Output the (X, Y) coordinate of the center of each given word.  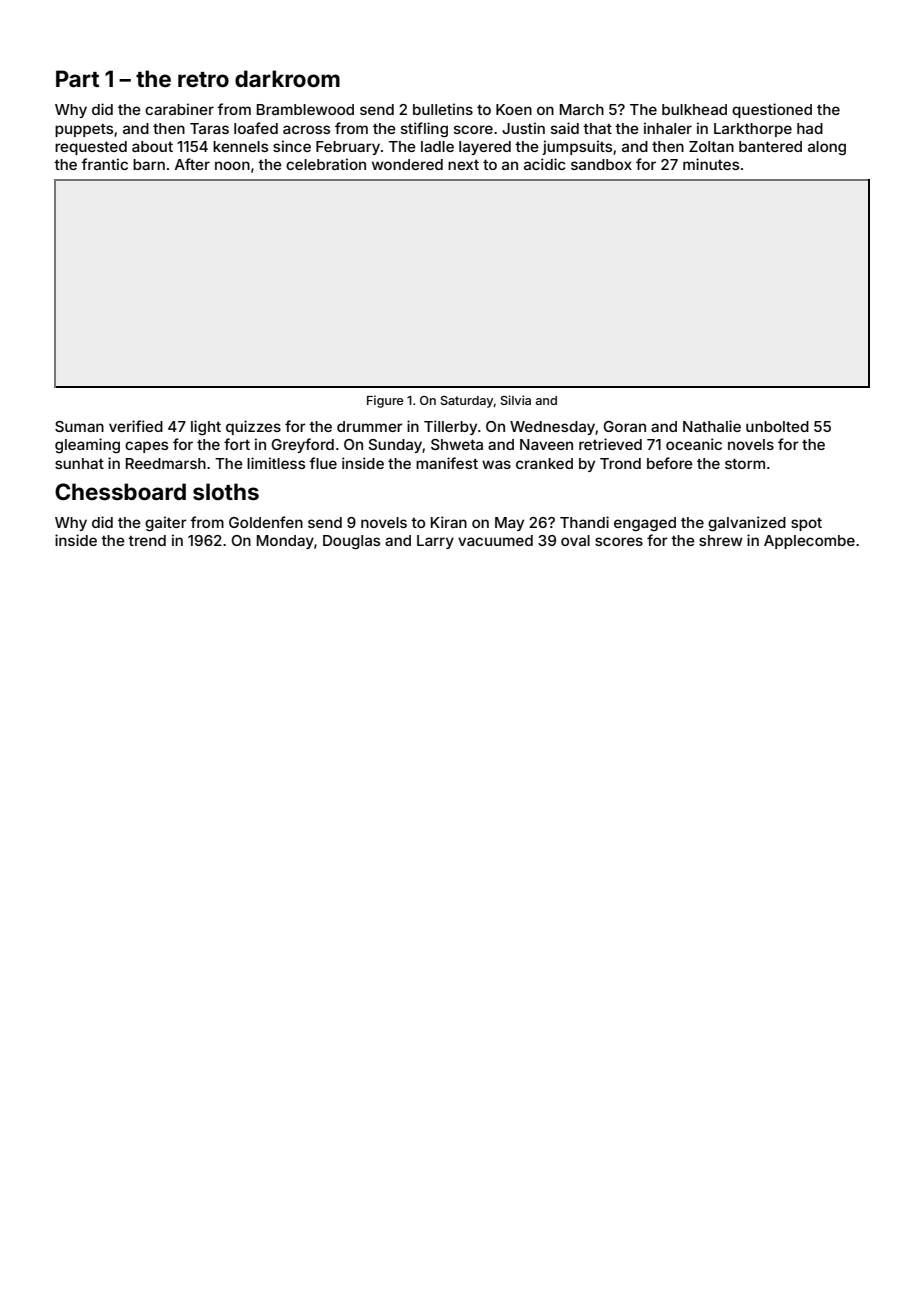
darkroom (287, 78)
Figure (385, 401)
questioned (772, 110)
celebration (326, 164)
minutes (711, 164)
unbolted (777, 426)
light (206, 428)
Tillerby (450, 427)
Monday (285, 542)
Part (77, 78)
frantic (104, 164)
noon (232, 165)
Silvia (516, 400)
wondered (407, 164)
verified (136, 426)
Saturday (467, 402)
